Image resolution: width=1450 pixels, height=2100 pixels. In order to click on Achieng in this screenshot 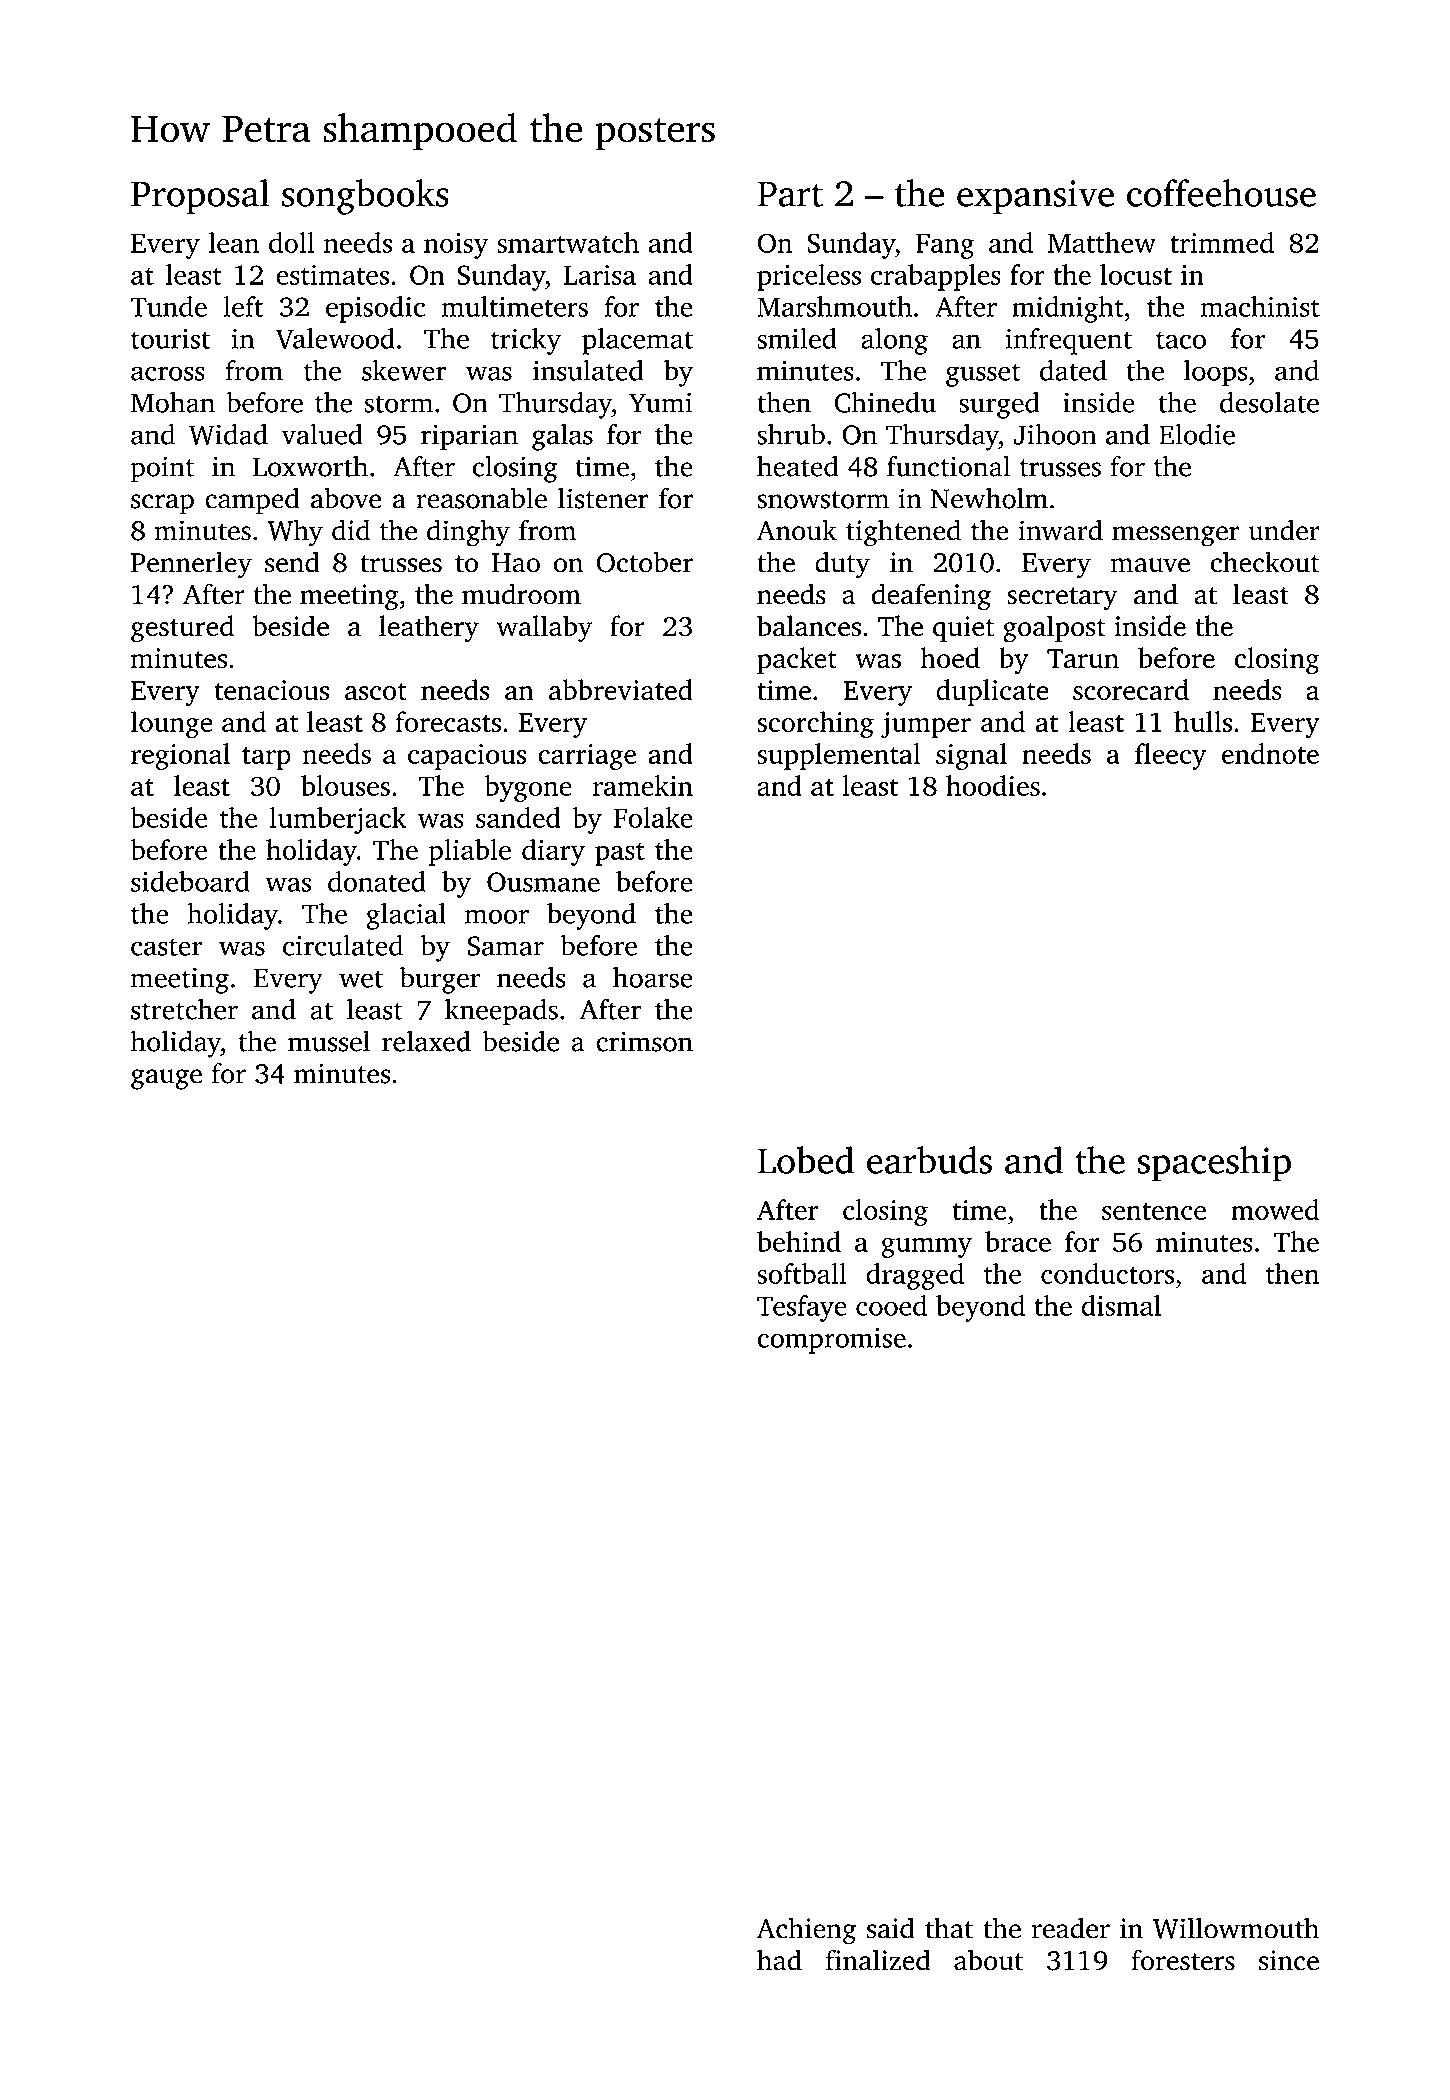, I will do `click(806, 1931)`.
